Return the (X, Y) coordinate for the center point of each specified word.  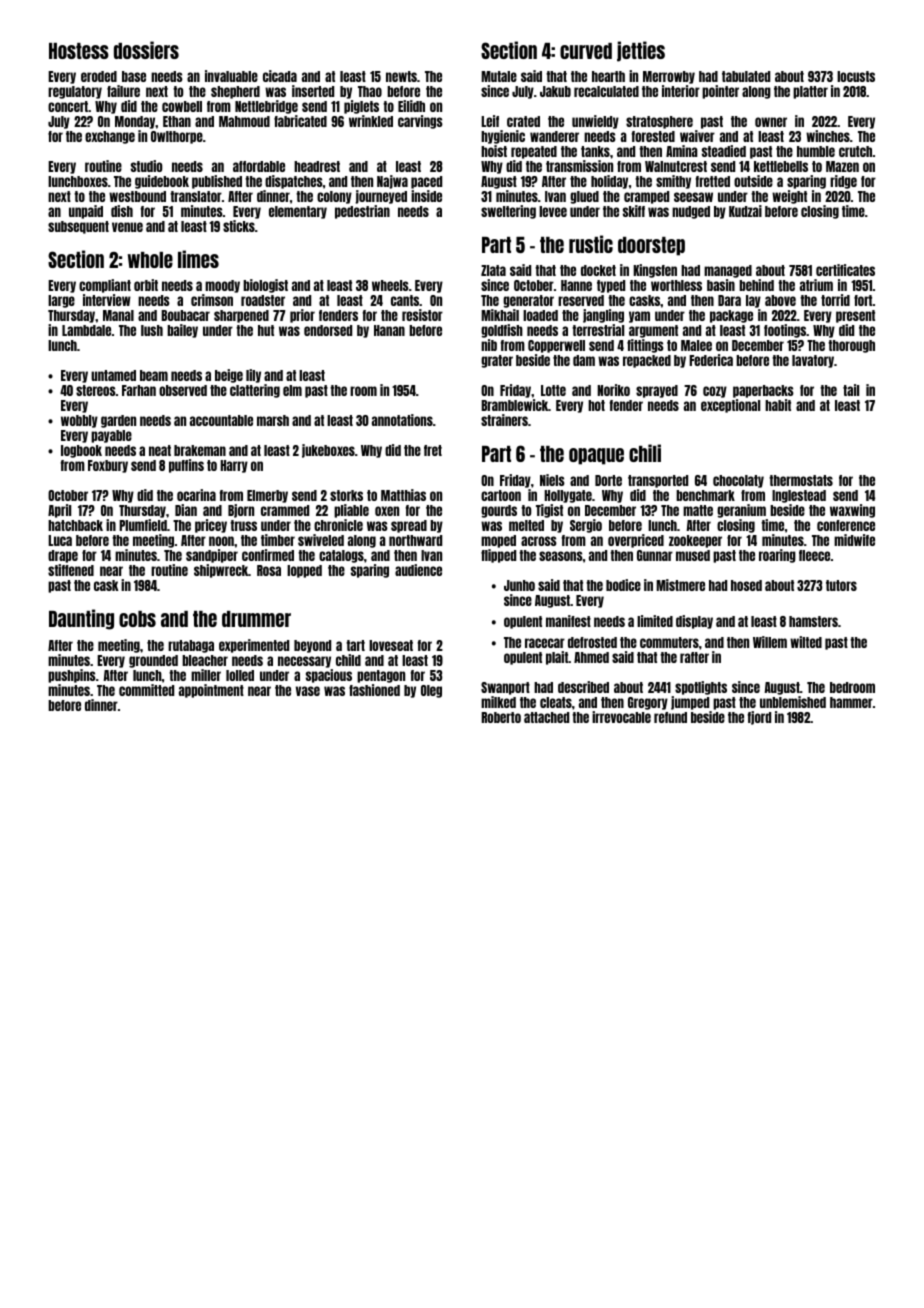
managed (728, 271)
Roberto (501, 717)
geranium (741, 511)
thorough (851, 346)
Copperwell (556, 346)
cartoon (501, 495)
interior (681, 91)
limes (198, 259)
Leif (490, 121)
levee (553, 211)
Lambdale (86, 330)
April (59, 511)
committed (146, 690)
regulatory (75, 92)
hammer (851, 702)
